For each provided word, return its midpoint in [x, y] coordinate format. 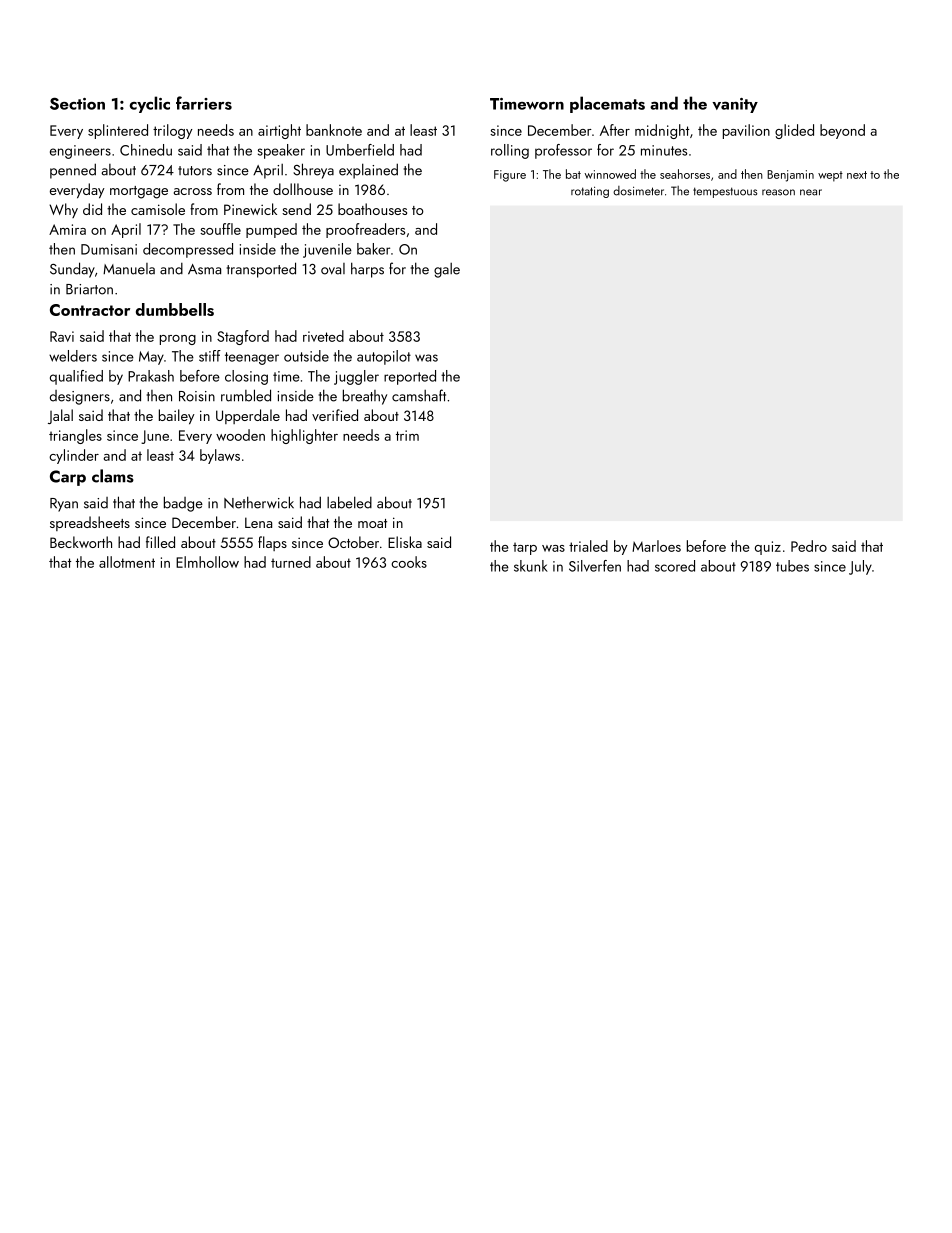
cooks [409, 562]
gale [447, 270]
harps [367, 270]
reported [410, 377]
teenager [252, 358]
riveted [323, 336]
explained [368, 171]
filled [160, 542]
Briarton [89, 289]
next [857, 175]
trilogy [173, 131]
